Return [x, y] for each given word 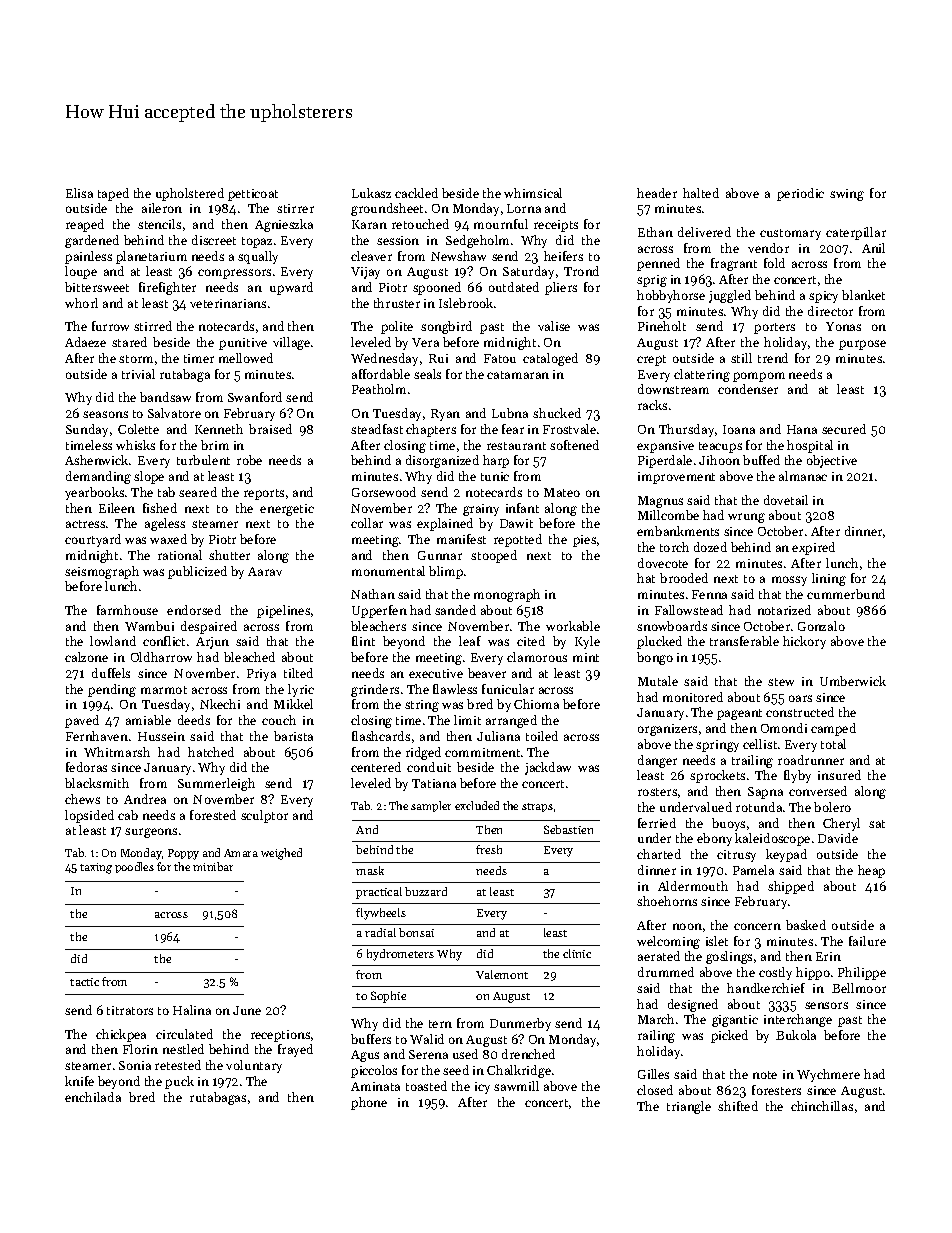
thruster [397, 303]
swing [847, 195]
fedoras [86, 767]
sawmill [516, 1086]
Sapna [765, 793]
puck [179, 1082]
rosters [657, 792]
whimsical [533, 193]
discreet [214, 240]
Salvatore [174, 413]
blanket [863, 295]
